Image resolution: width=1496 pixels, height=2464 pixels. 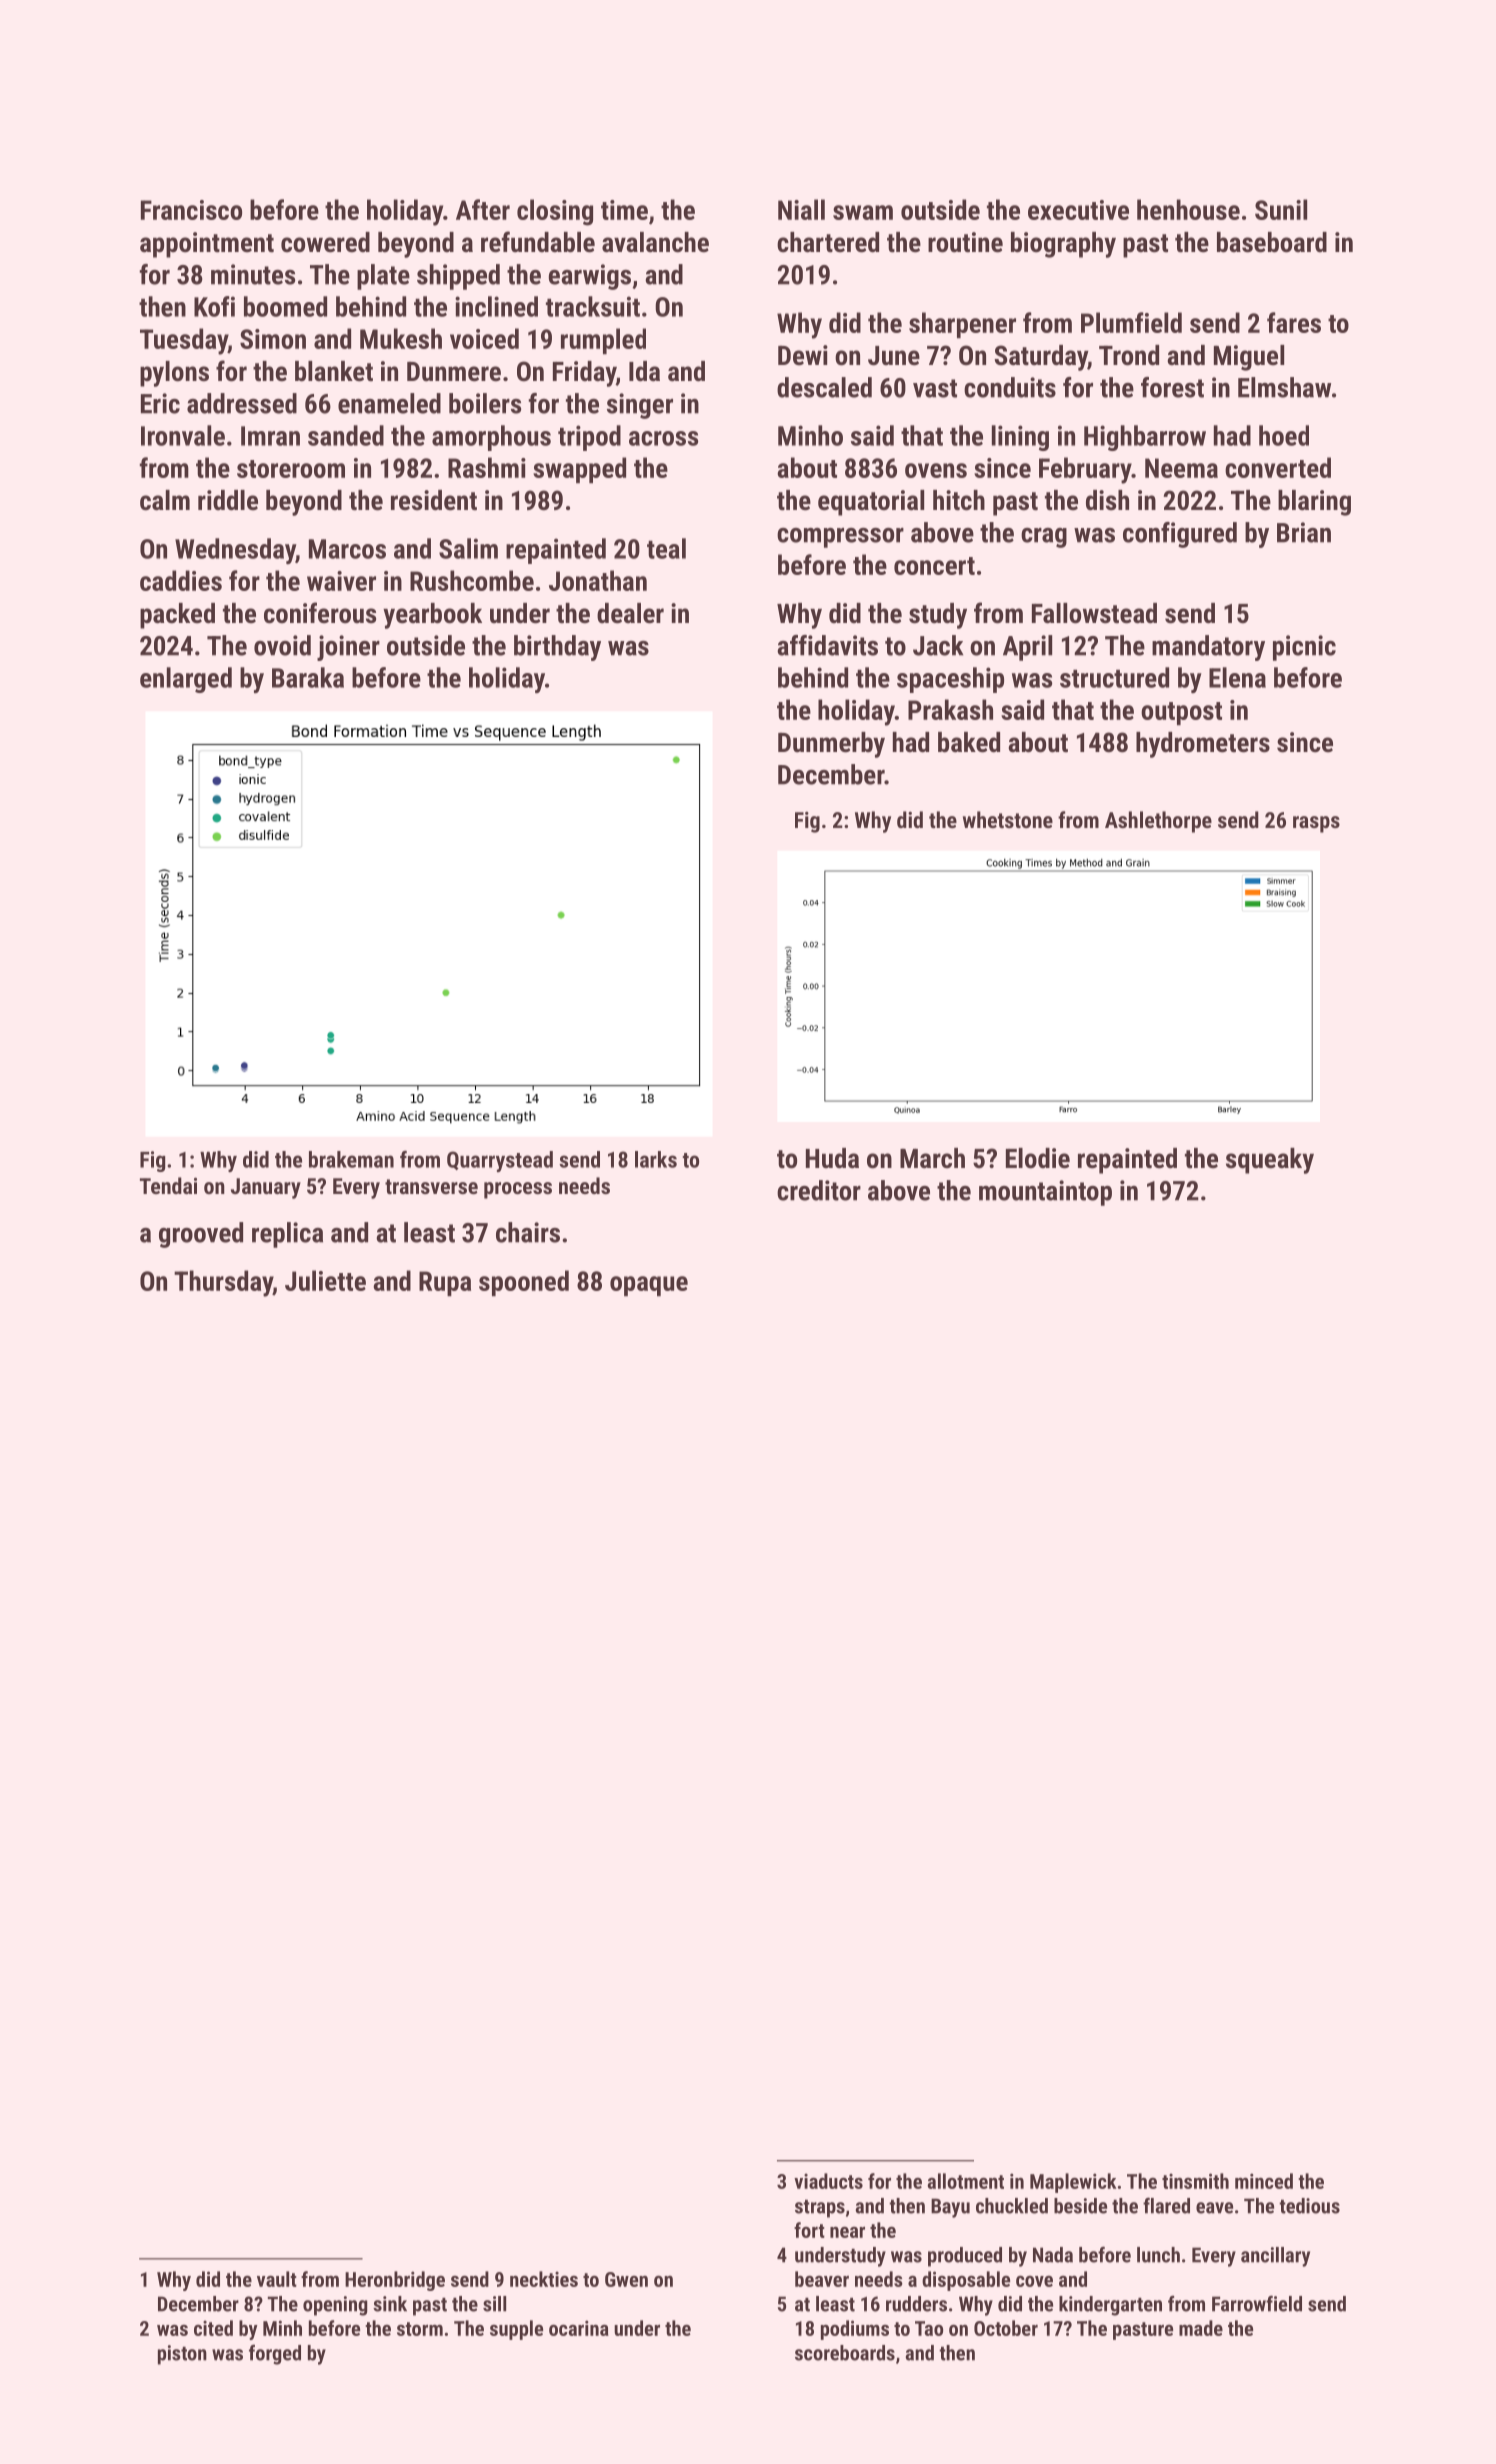 What do you see at coordinates (483, 209) in the screenshot?
I see `After` at bounding box center [483, 209].
